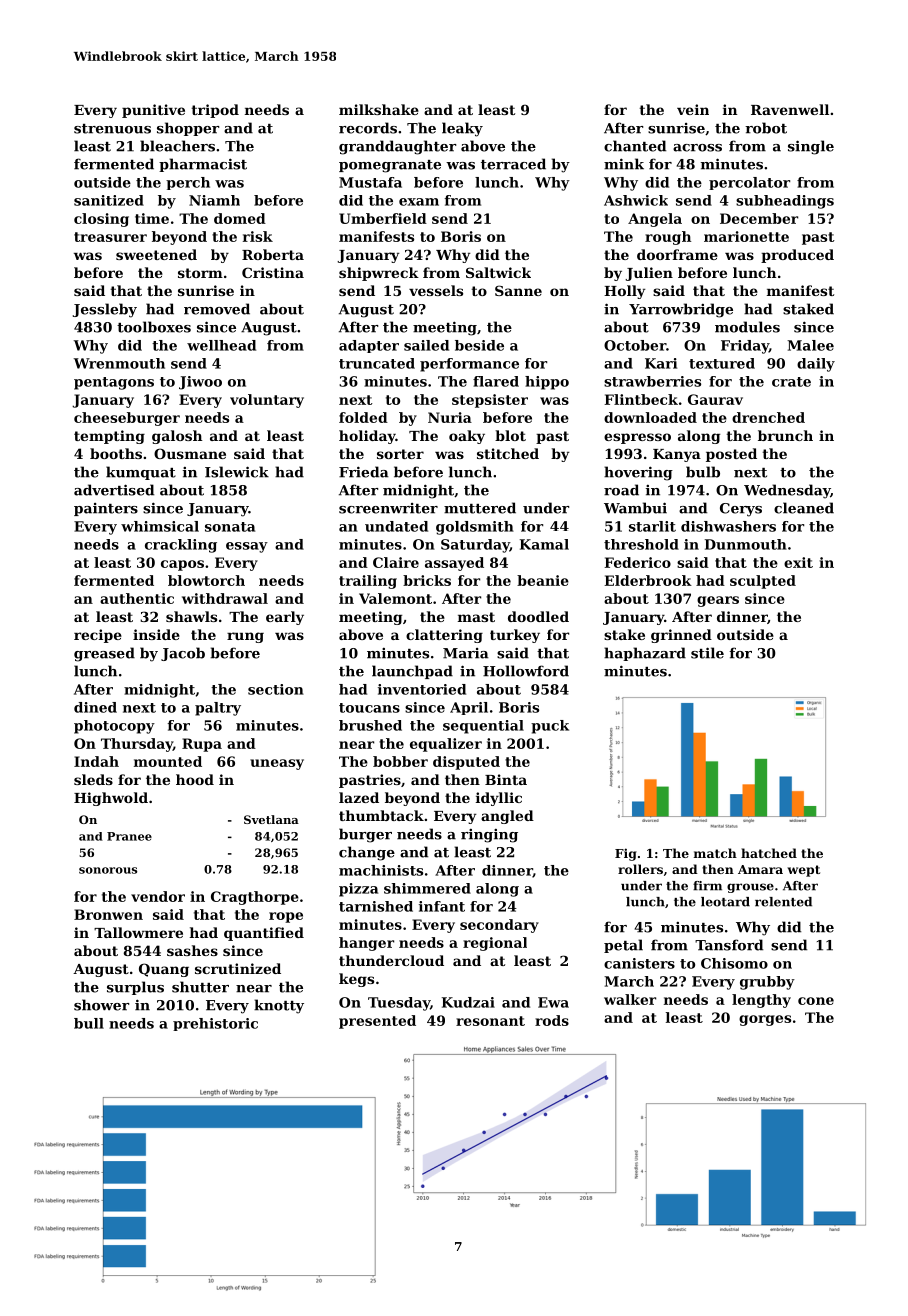 Image resolution: width=908 pixels, height=1316 pixels. What do you see at coordinates (89, 1023) in the screenshot?
I see `bull` at bounding box center [89, 1023].
